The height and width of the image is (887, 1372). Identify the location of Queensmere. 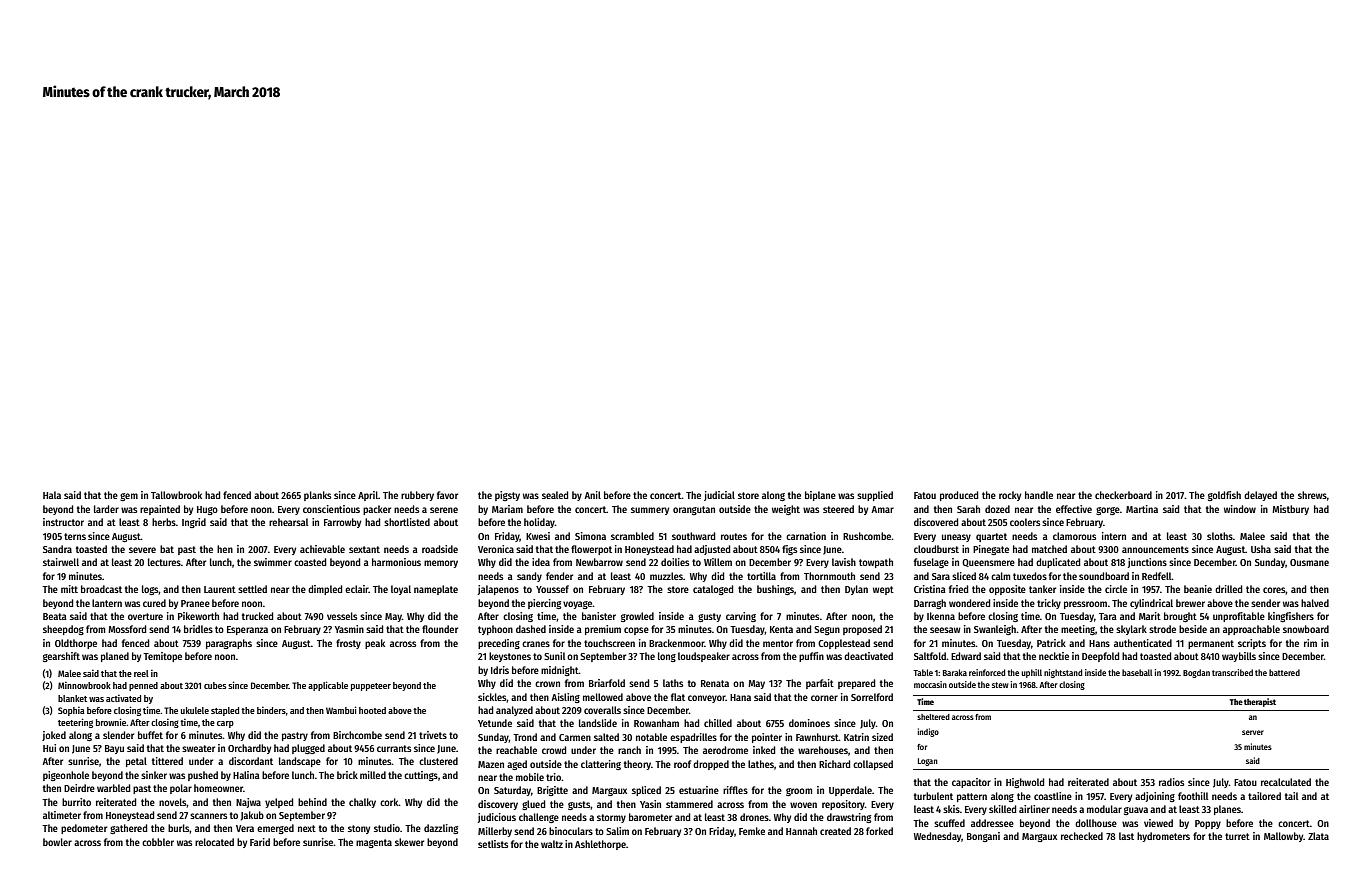
(988, 563).
